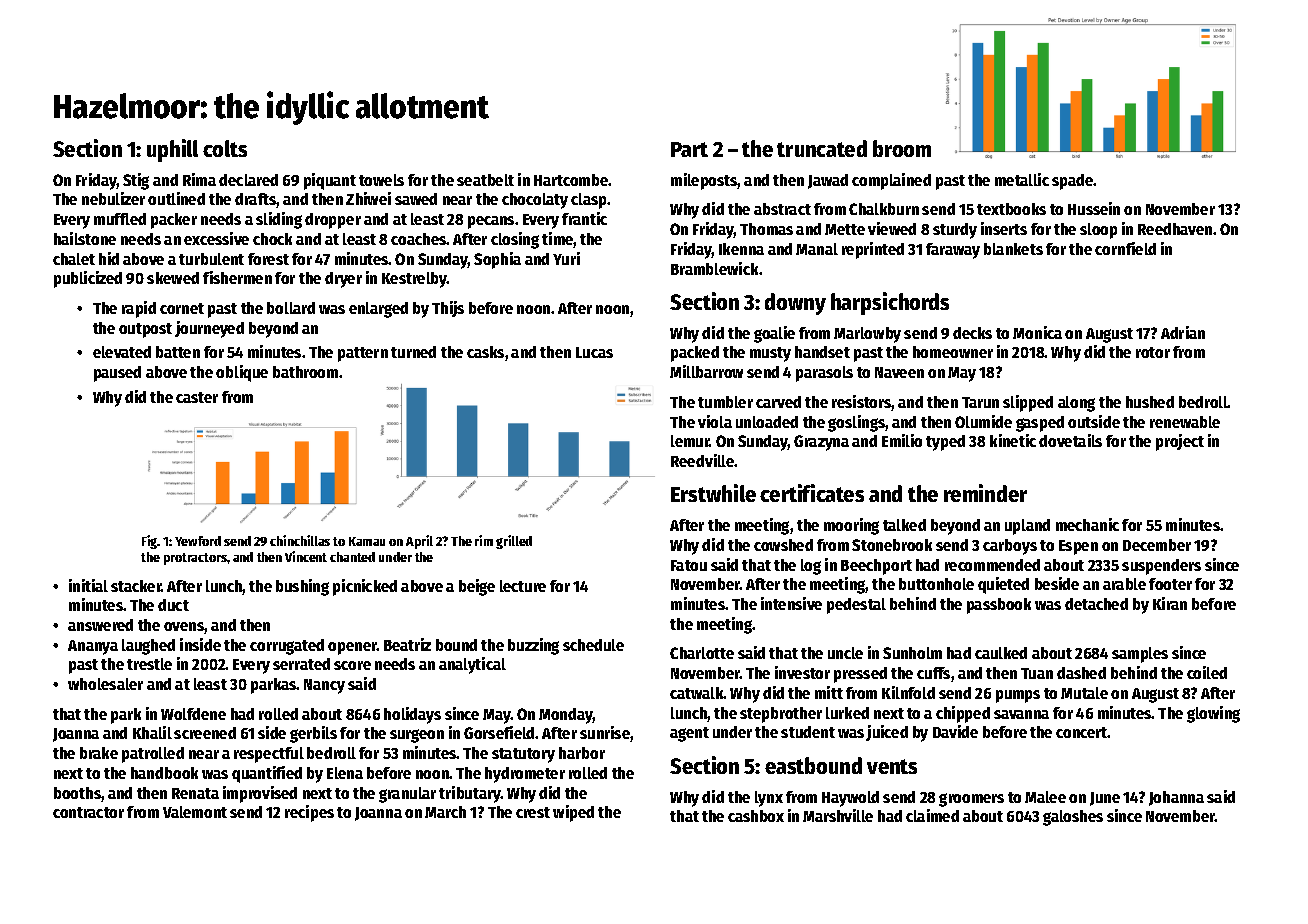 The image size is (1308, 924). What do you see at coordinates (802, 672) in the screenshot?
I see `investor` at bounding box center [802, 672].
